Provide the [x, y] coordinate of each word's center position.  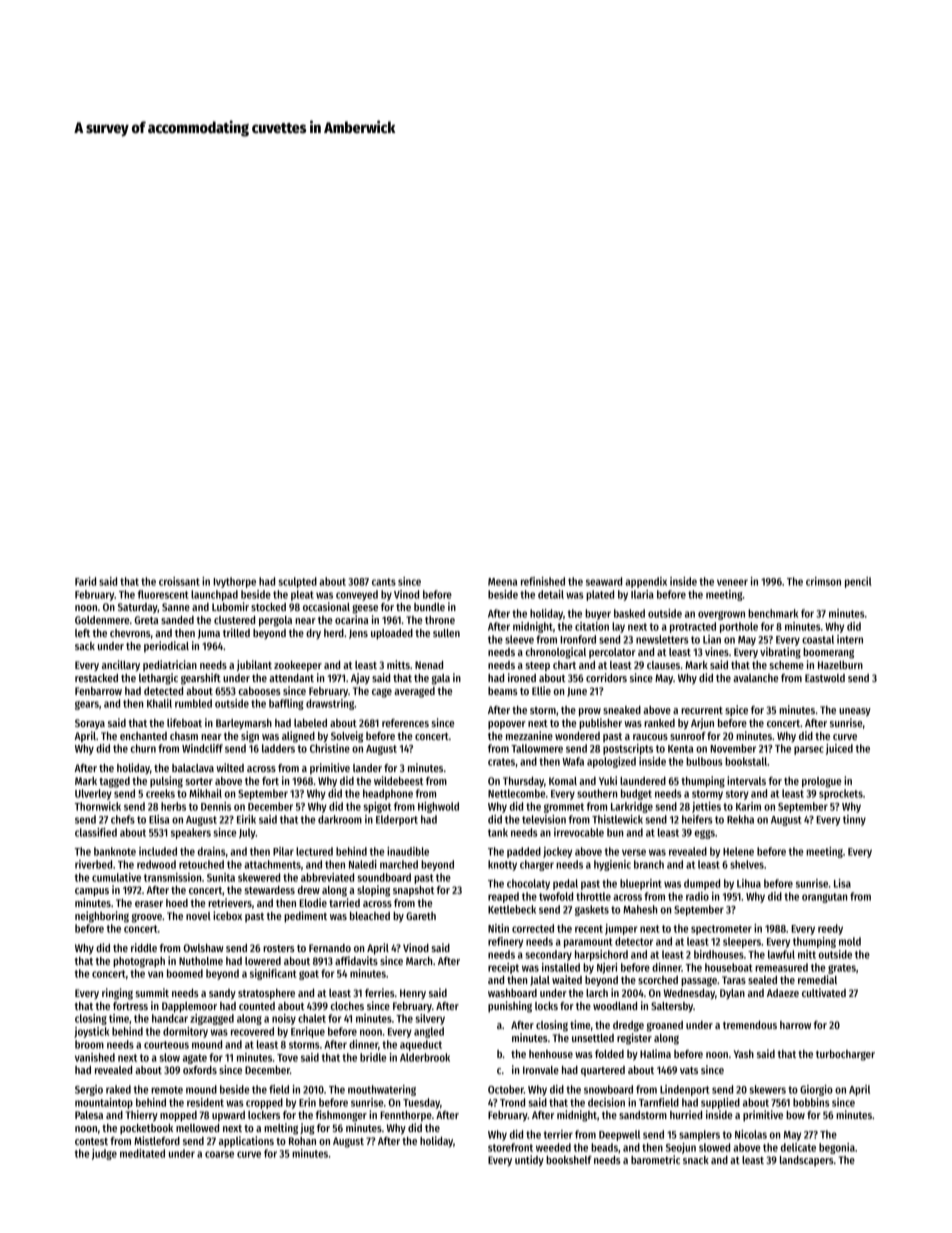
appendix [646, 582]
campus [92, 892]
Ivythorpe [234, 582]
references [405, 723]
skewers [767, 1089]
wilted [230, 767]
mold [850, 941]
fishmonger [341, 1116]
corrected [533, 928]
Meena [502, 582]
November [733, 748]
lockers [264, 1115]
